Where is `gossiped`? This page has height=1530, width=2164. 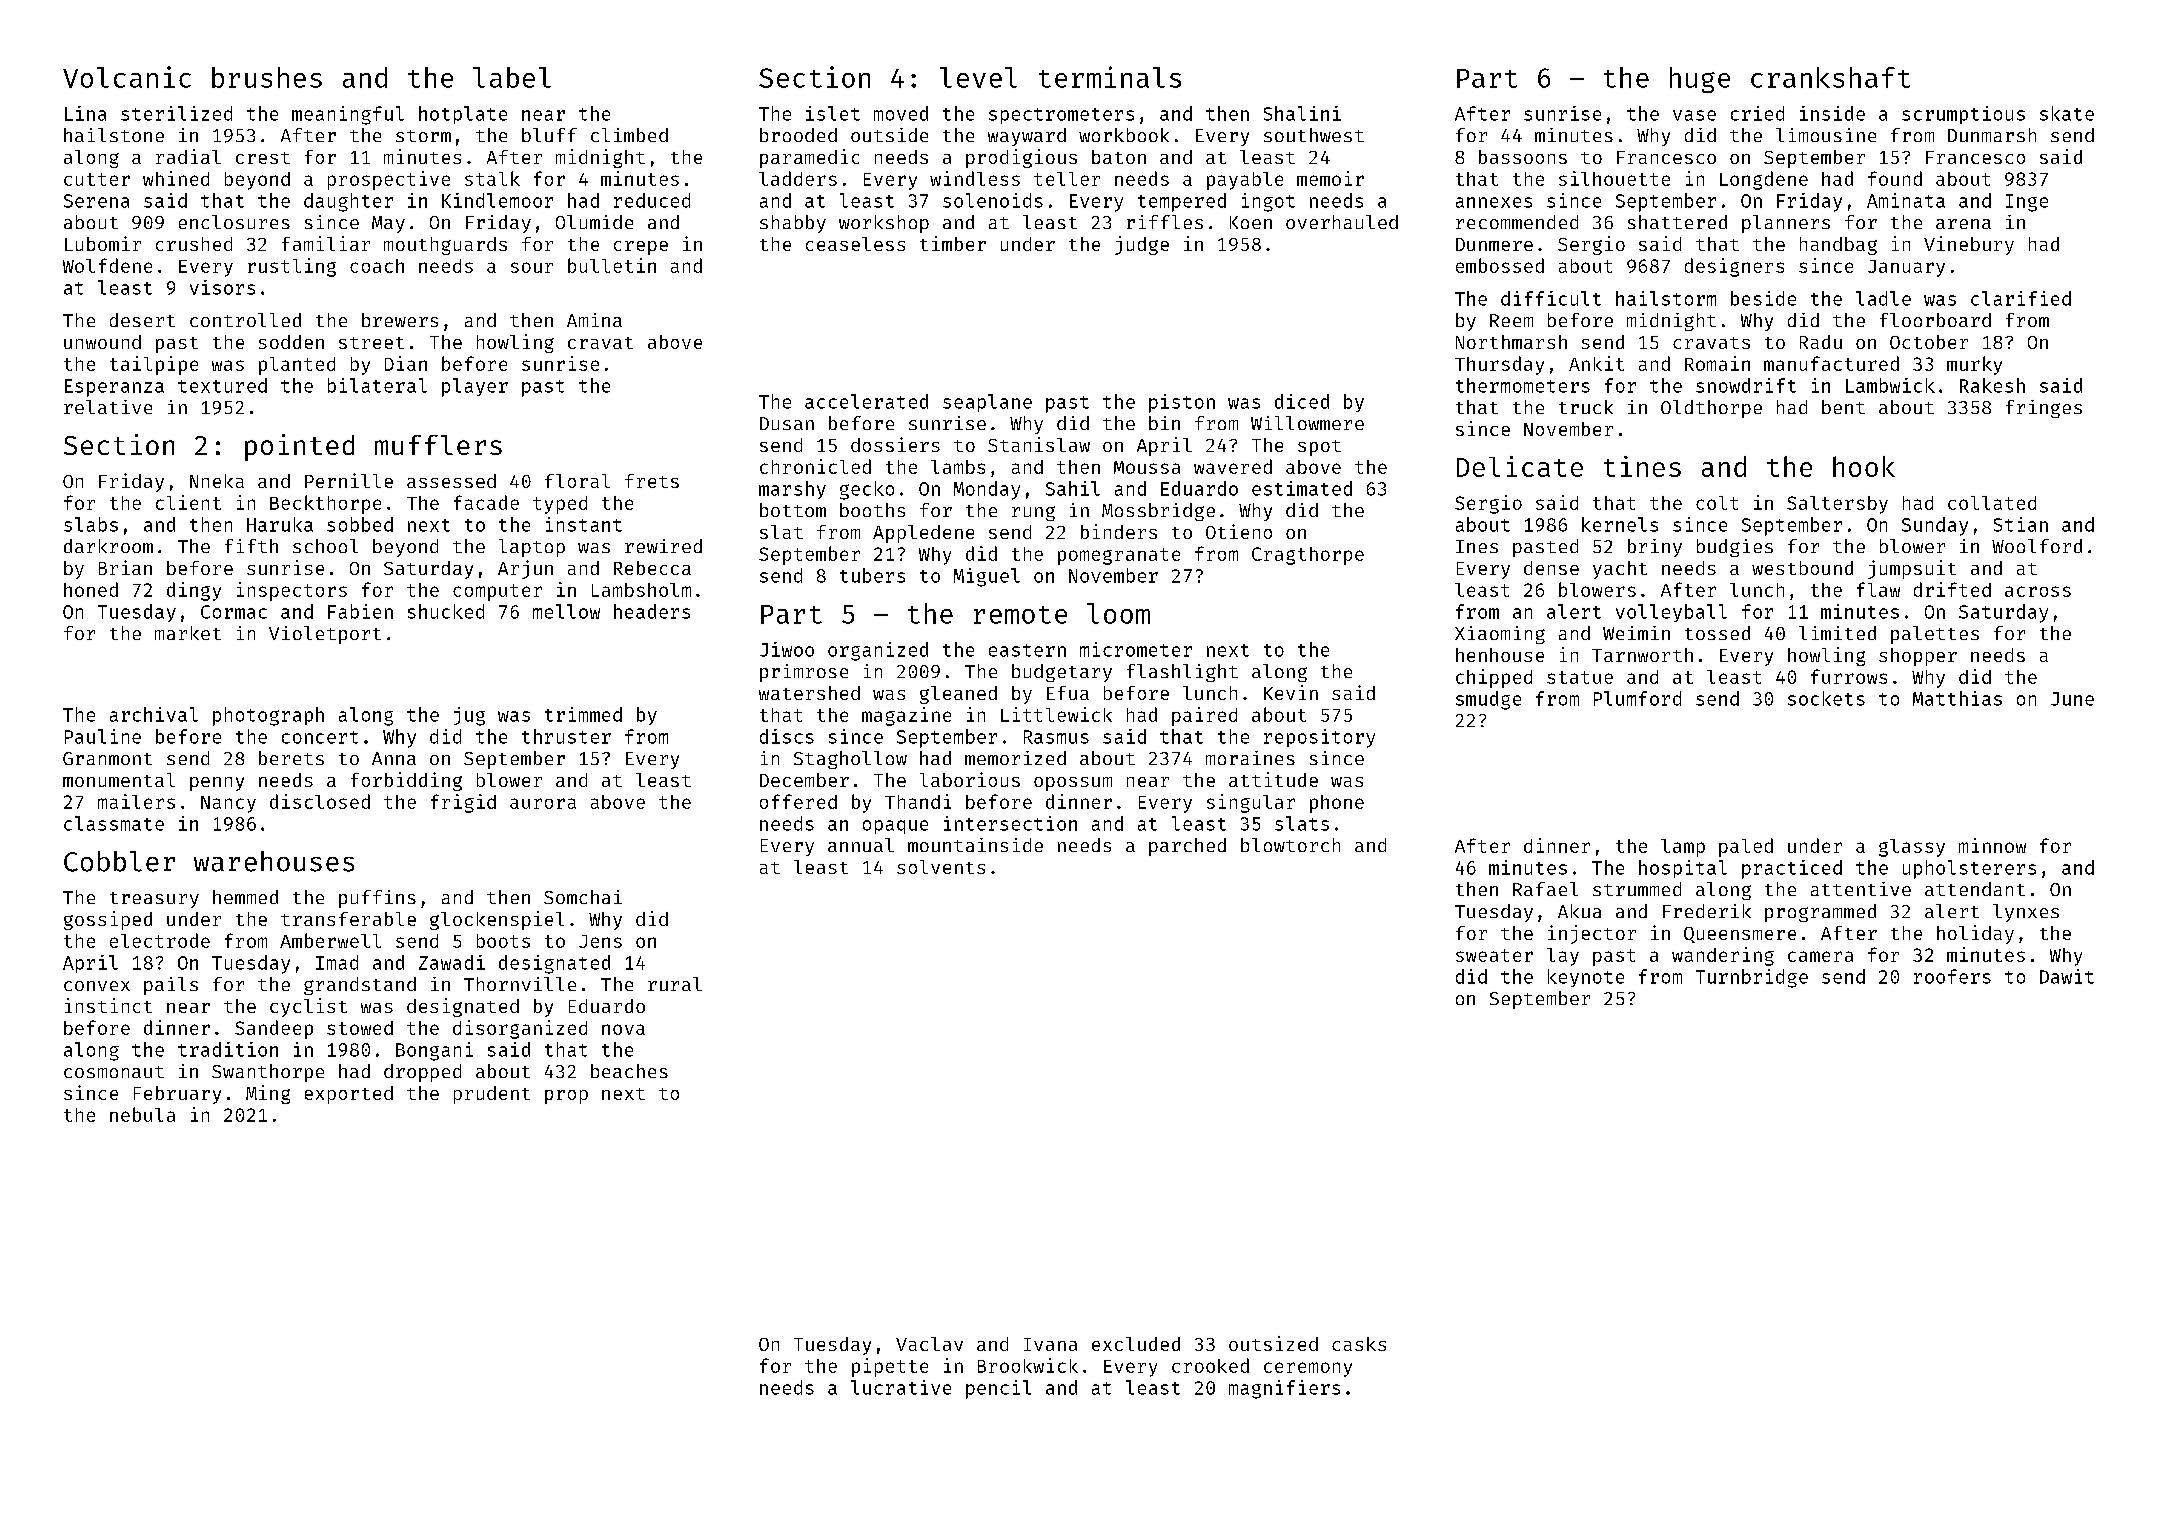
gossiped is located at coordinates (108, 920).
